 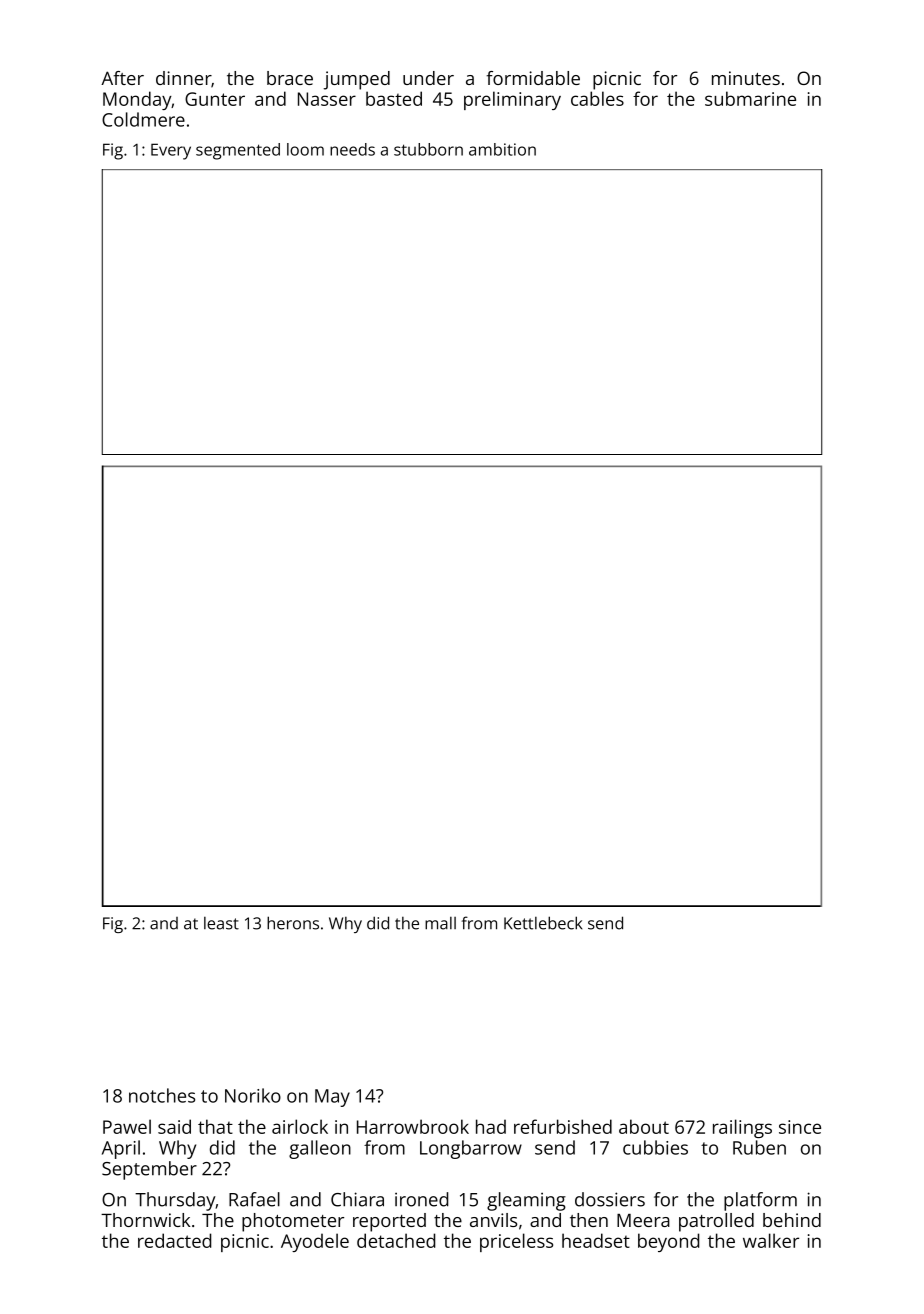 What do you see at coordinates (221, 923) in the page?
I see `least` at bounding box center [221, 923].
